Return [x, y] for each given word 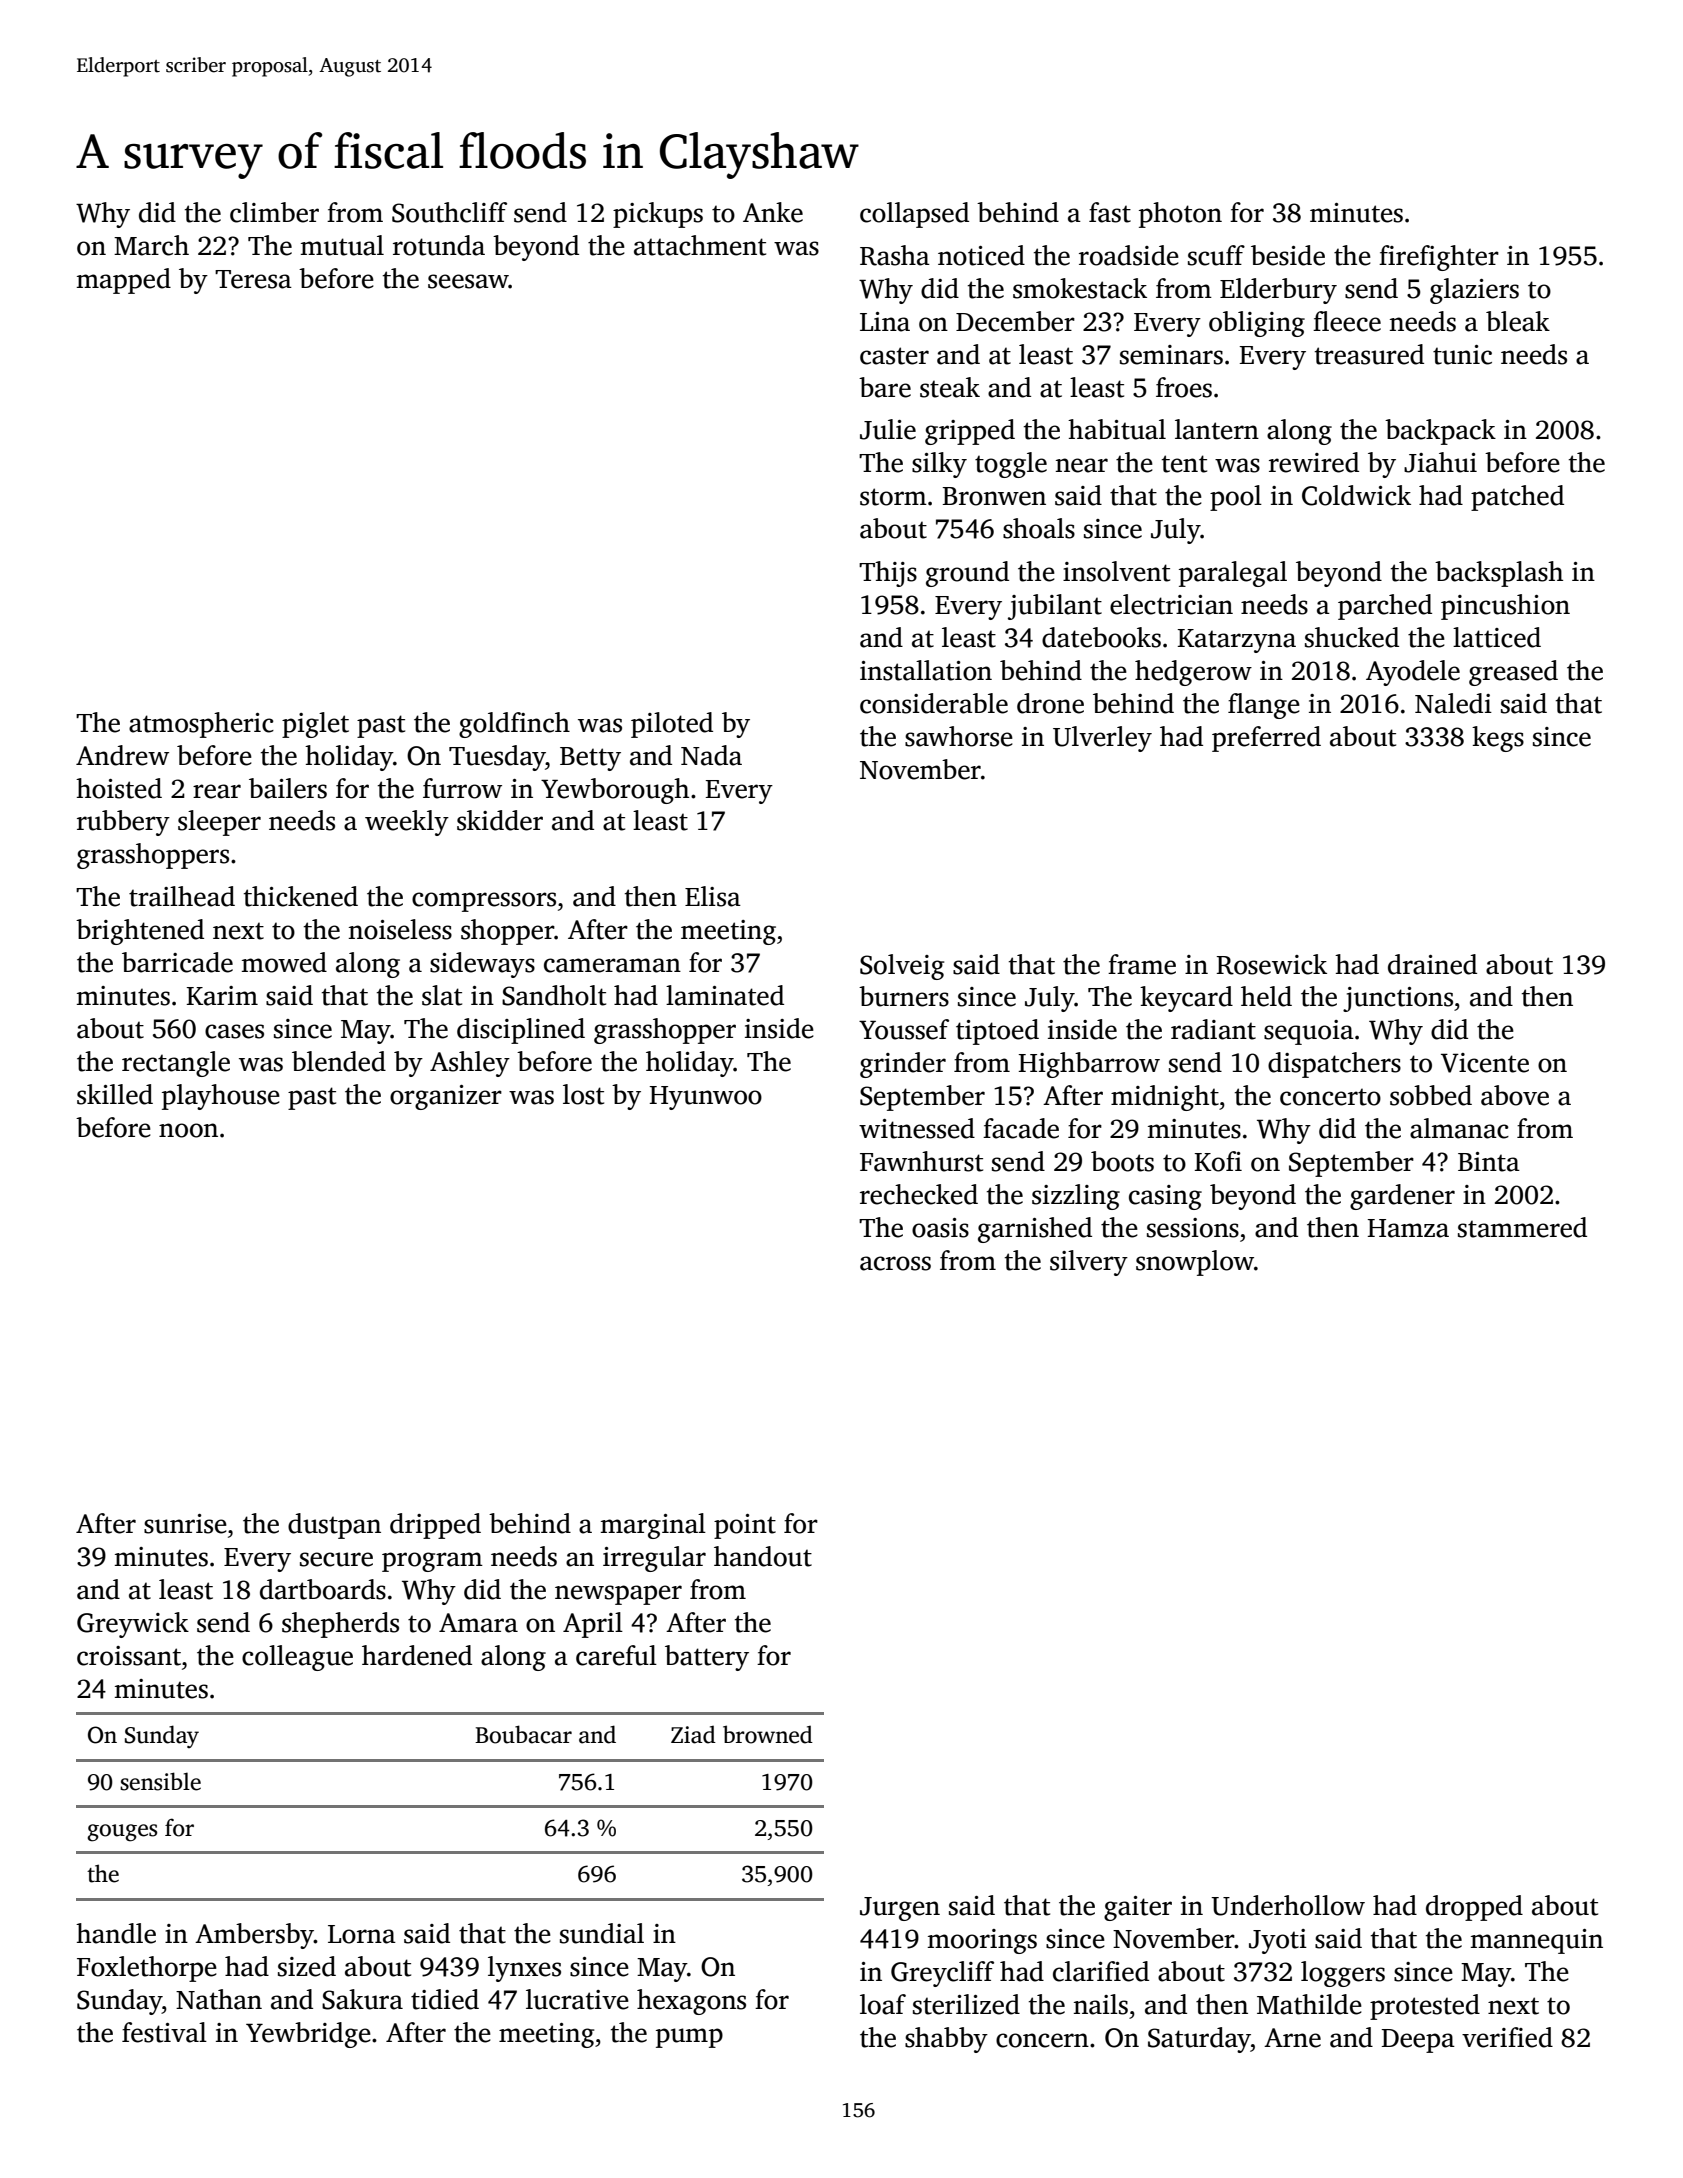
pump [689, 2038]
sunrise [185, 1524]
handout [763, 1556]
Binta [1489, 1162]
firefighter [1439, 258]
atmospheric [201, 725]
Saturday [1199, 2040]
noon [188, 1130]
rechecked [919, 1194]
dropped [1474, 1908]
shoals [1039, 528]
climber [274, 212]
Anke [773, 212]
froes [1184, 387]
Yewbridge [308, 2035]
